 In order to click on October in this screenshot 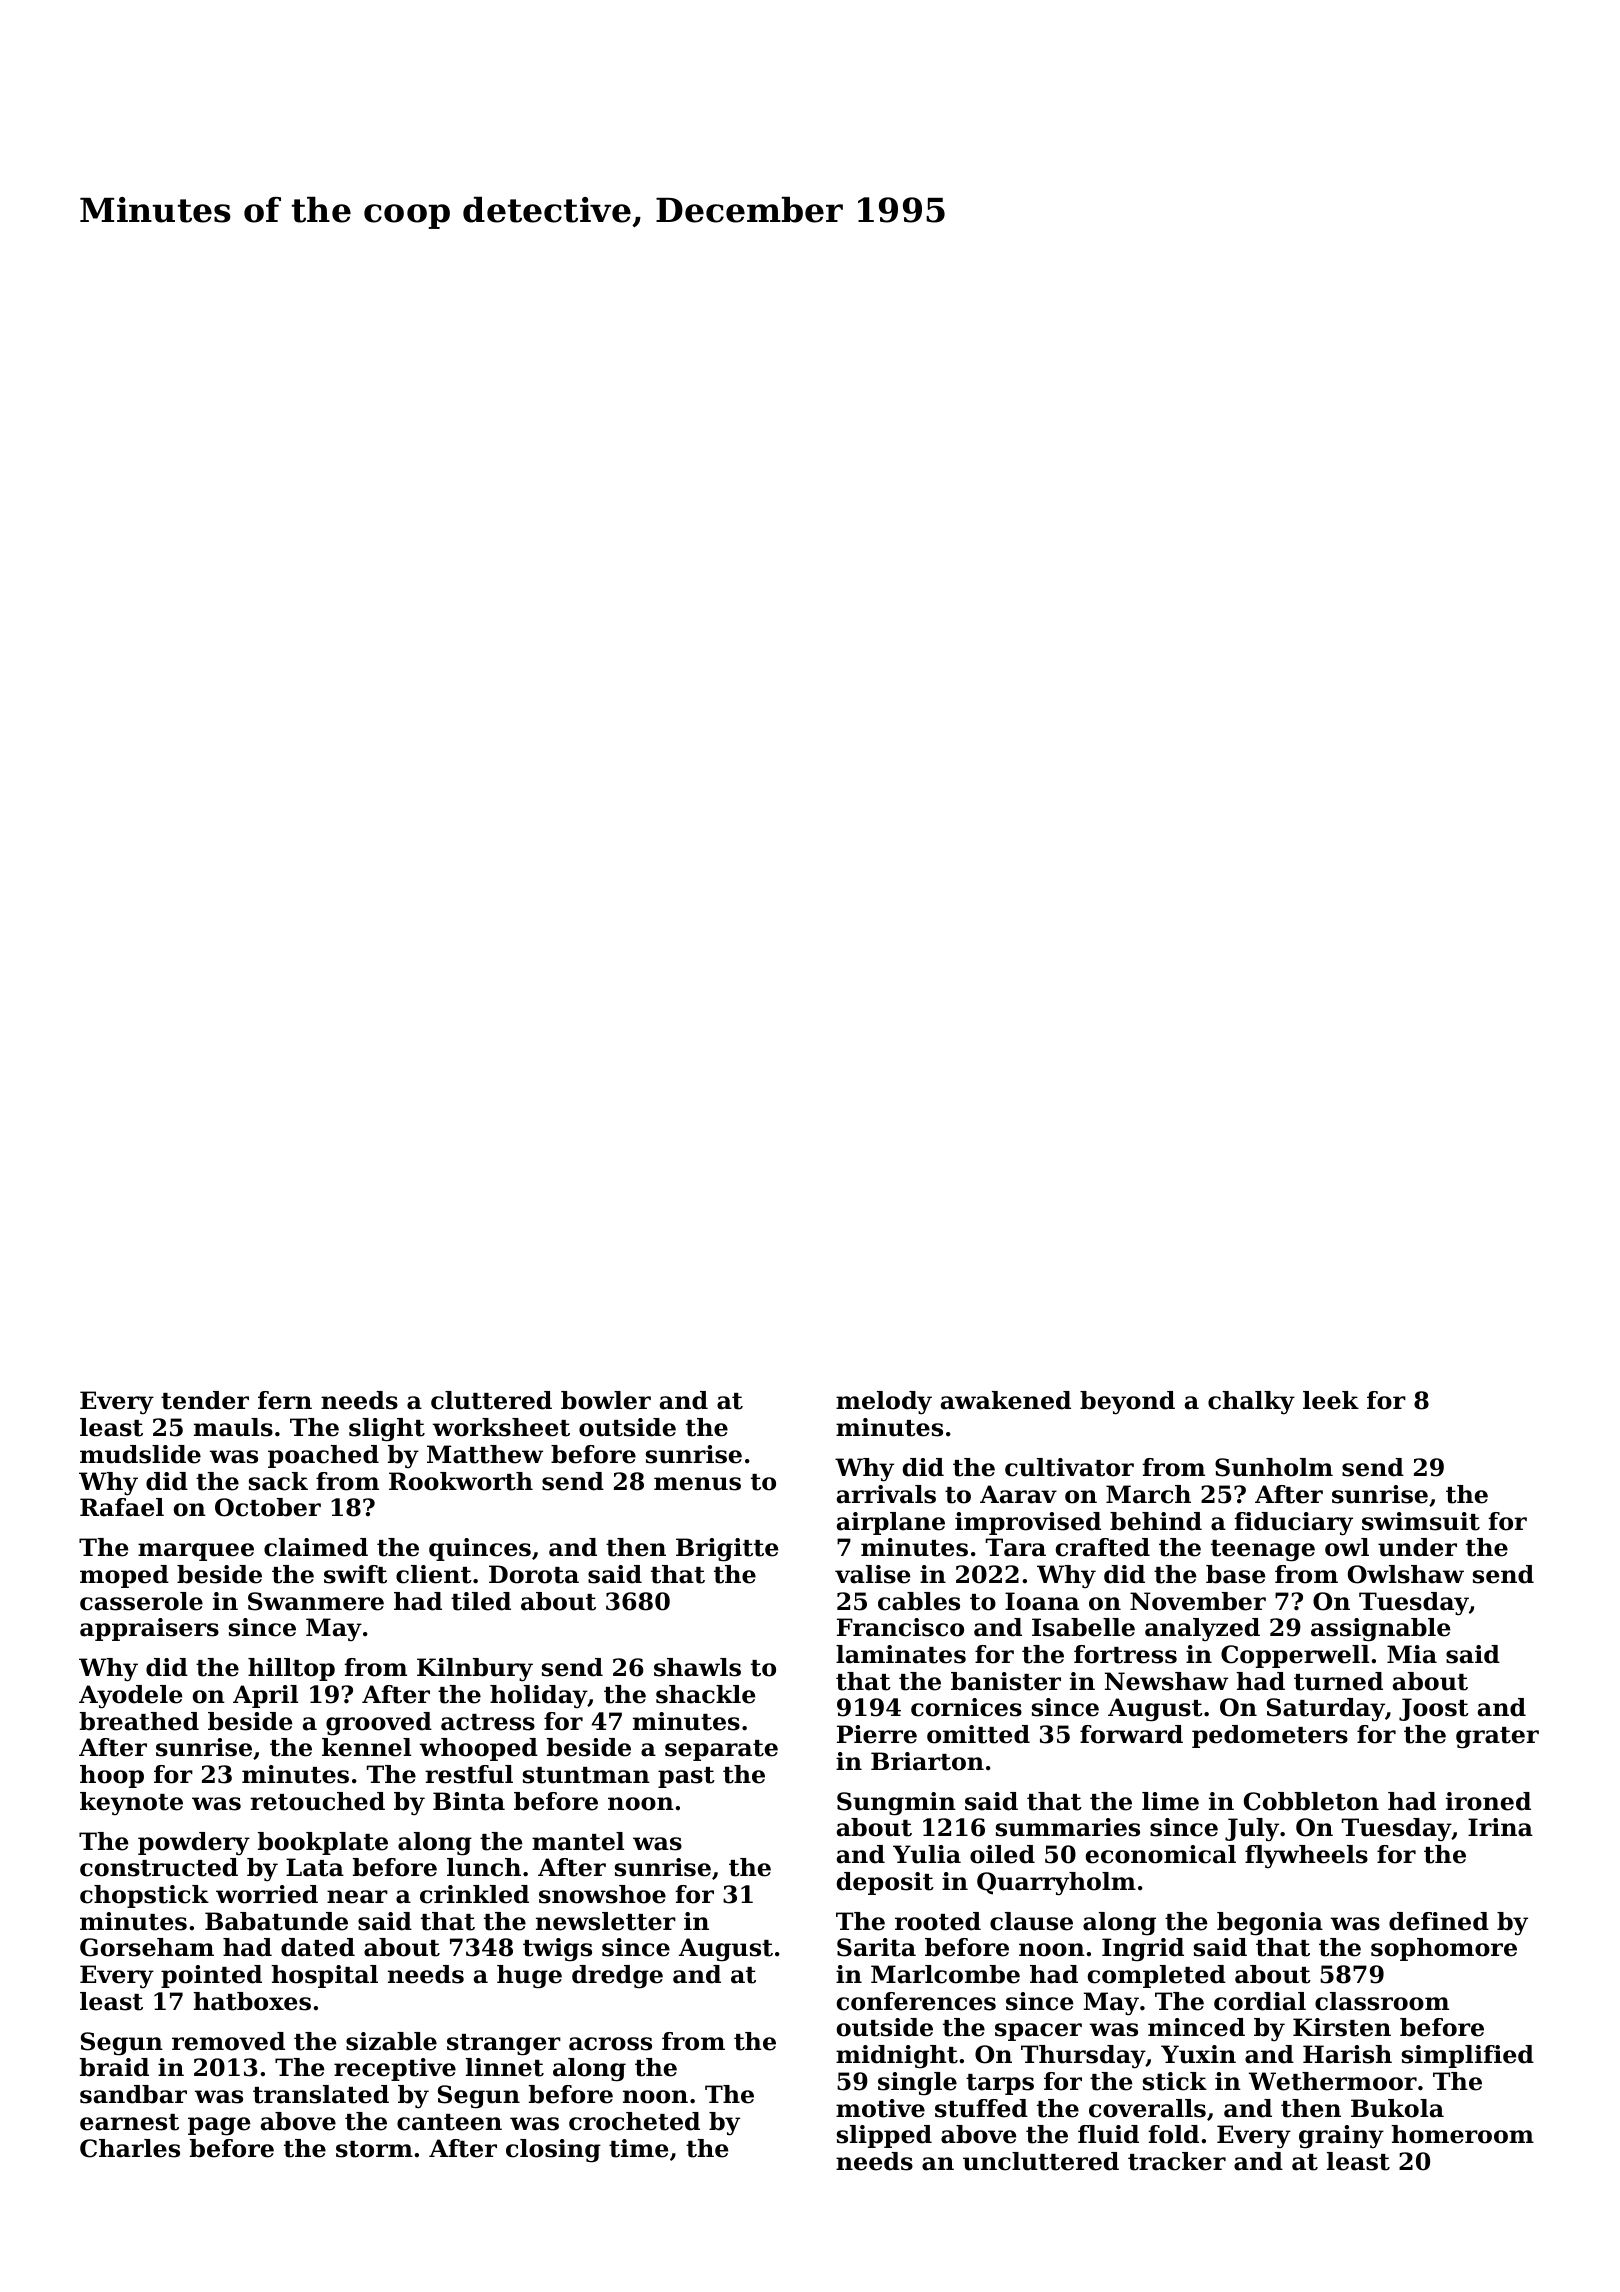, I will do `click(268, 1507)`.
